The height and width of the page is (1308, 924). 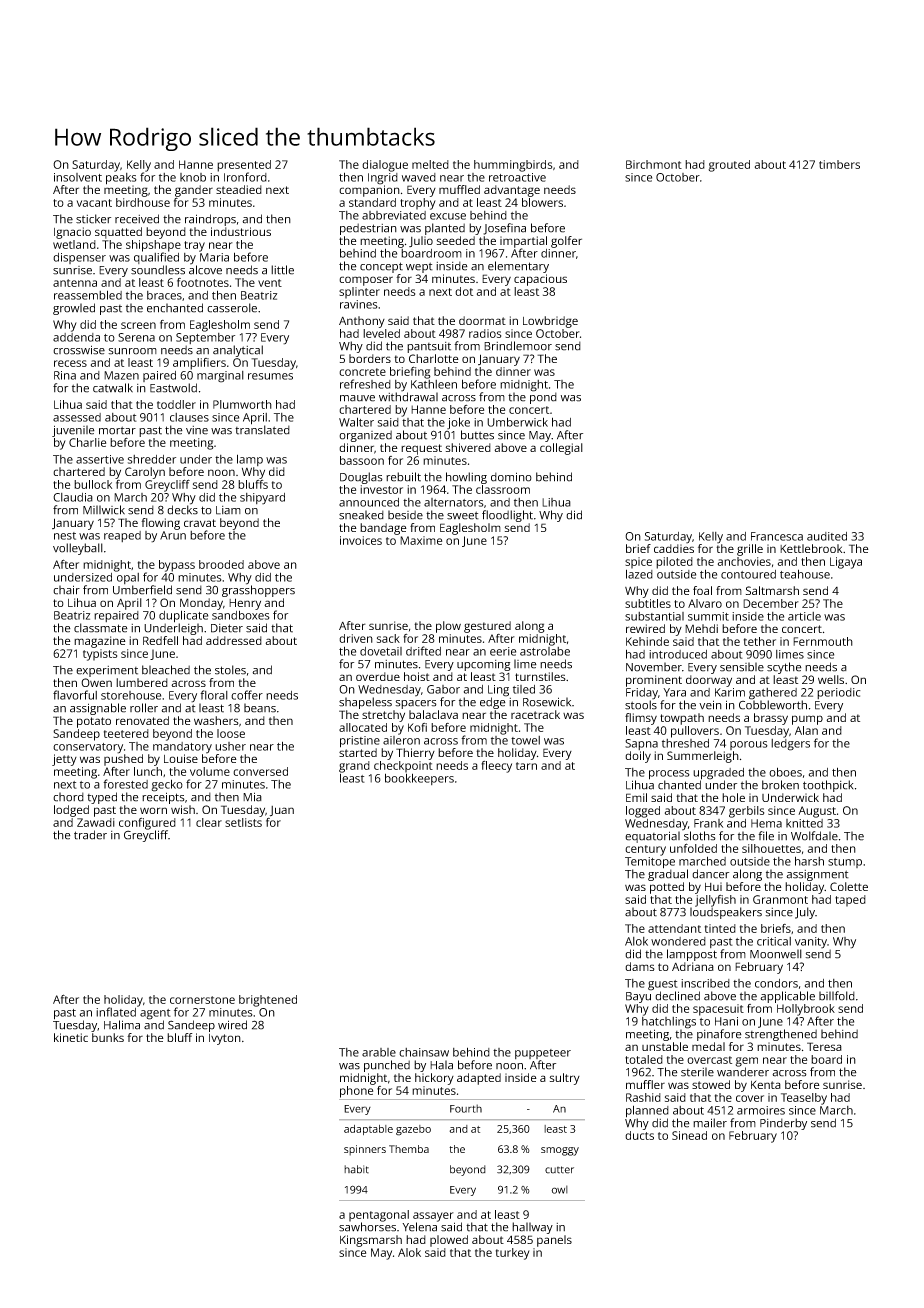 I want to click on bookkeepers, so click(x=419, y=779).
